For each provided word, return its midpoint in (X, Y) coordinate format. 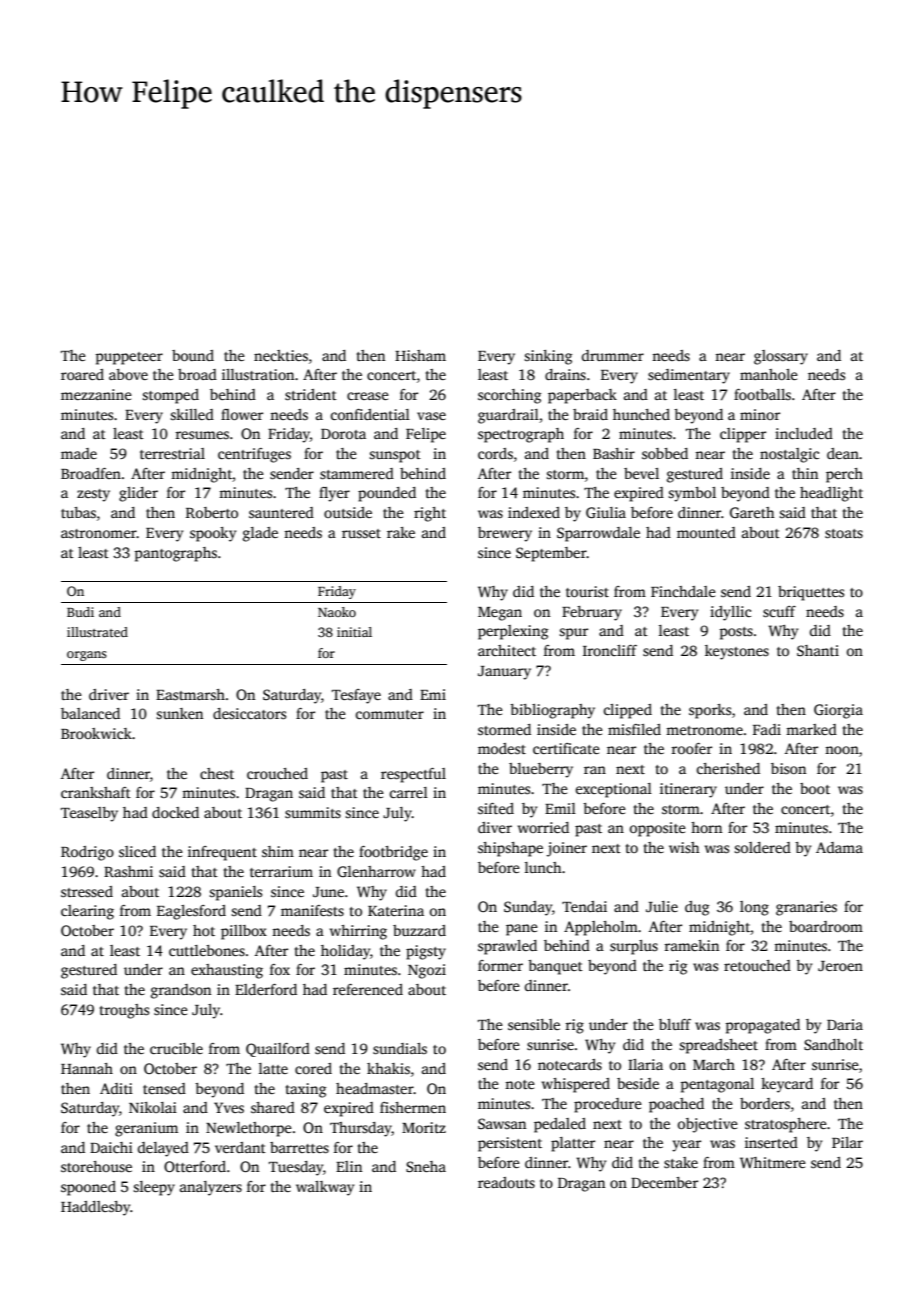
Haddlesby (96, 1208)
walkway (325, 1188)
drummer (613, 355)
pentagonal (717, 1085)
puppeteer (129, 358)
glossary (781, 357)
